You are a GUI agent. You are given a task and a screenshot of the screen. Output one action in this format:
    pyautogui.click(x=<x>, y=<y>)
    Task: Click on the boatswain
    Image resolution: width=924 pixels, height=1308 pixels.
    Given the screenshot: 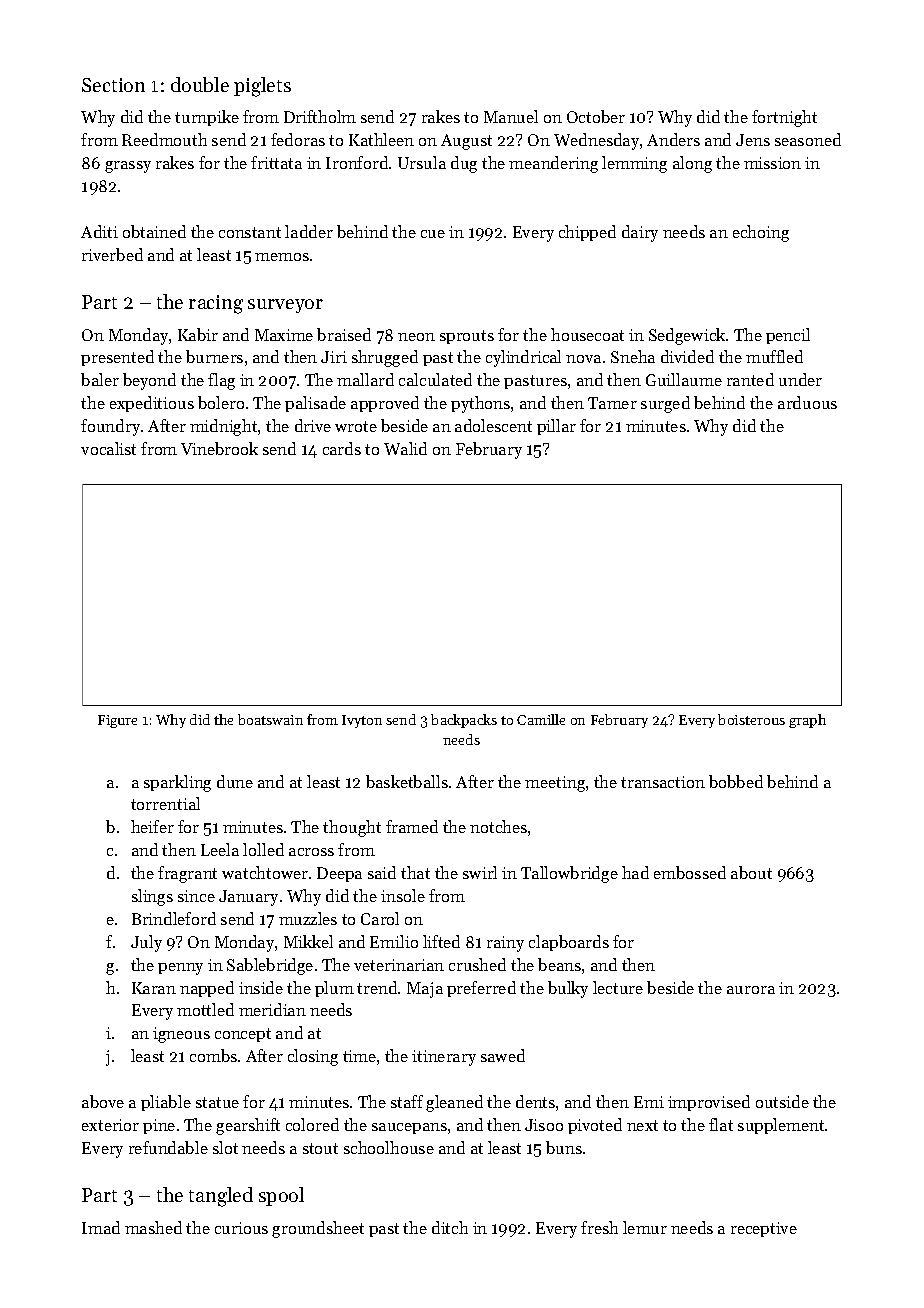 What is the action you would take?
    pyautogui.click(x=270, y=719)
